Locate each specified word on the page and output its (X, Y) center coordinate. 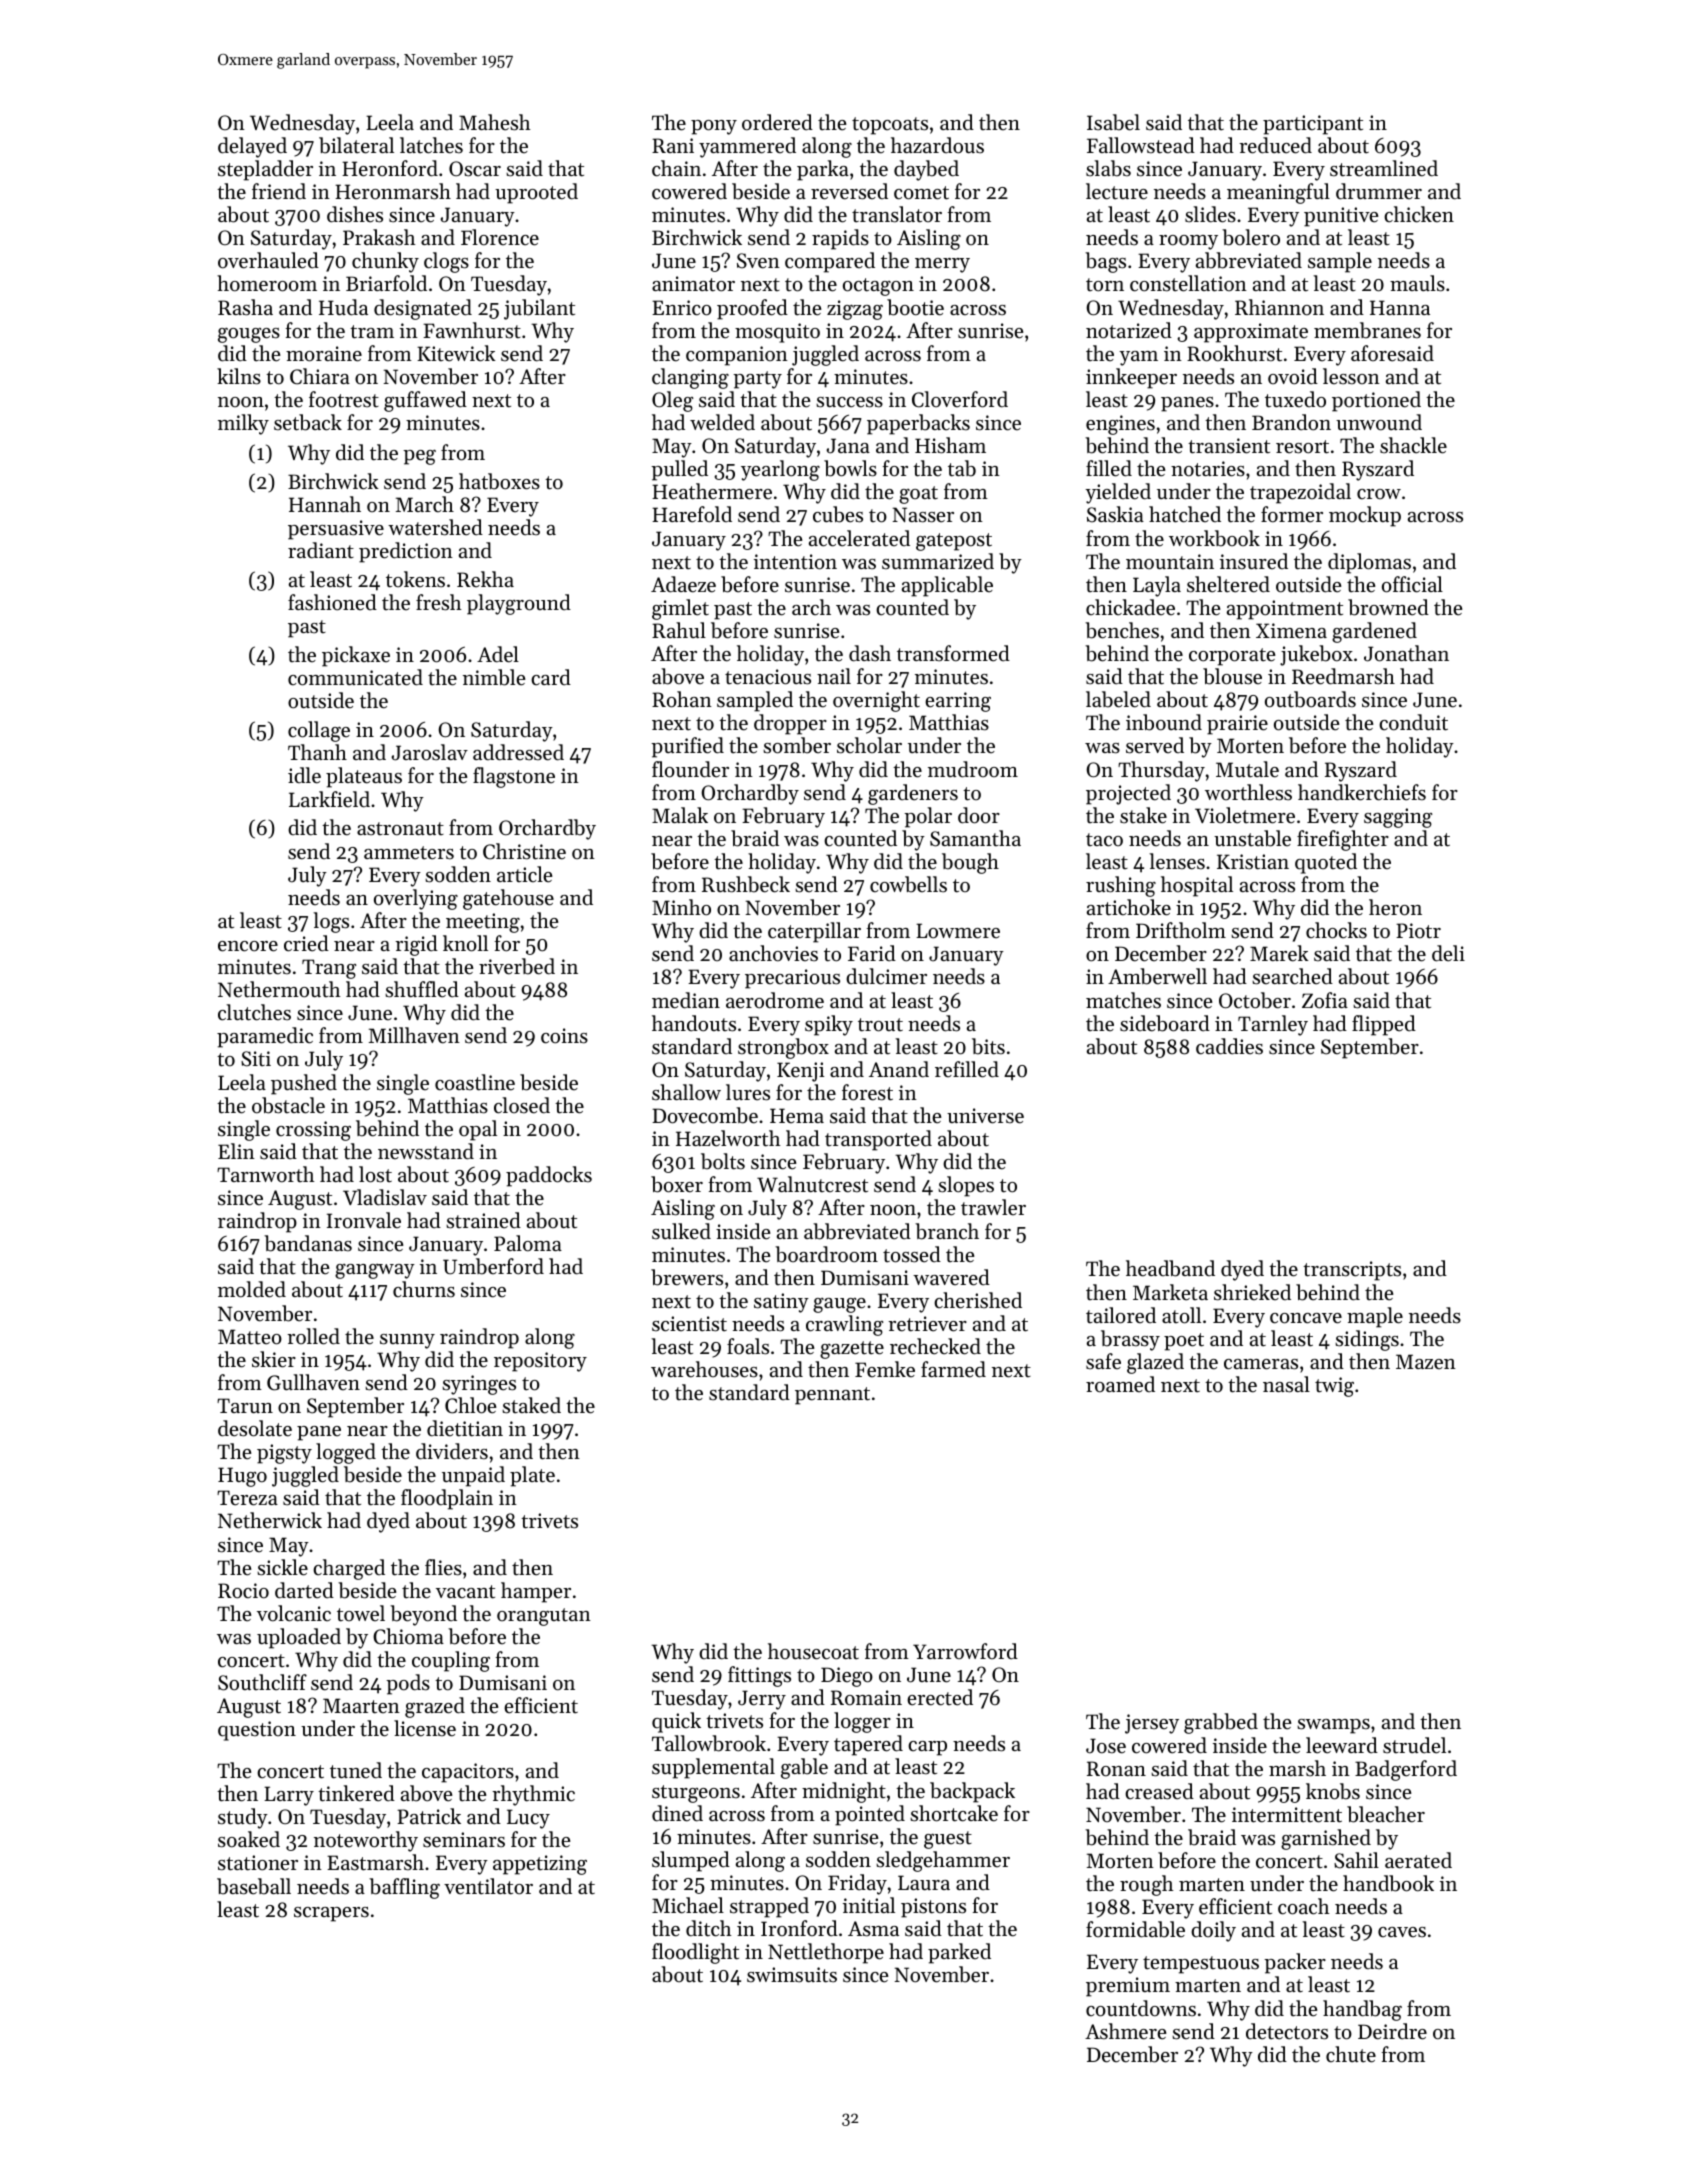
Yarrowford (965, 1651)
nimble (494, 677)
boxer (677, 1184)
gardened (1374, 632)
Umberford (493, 1266)
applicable (947, 586)
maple (1375, 1317)
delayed (252, 147)
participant (1313, 125)
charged (349, 1569)
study (243, 1818)
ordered (777, 122)
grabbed (1221, 1723)
